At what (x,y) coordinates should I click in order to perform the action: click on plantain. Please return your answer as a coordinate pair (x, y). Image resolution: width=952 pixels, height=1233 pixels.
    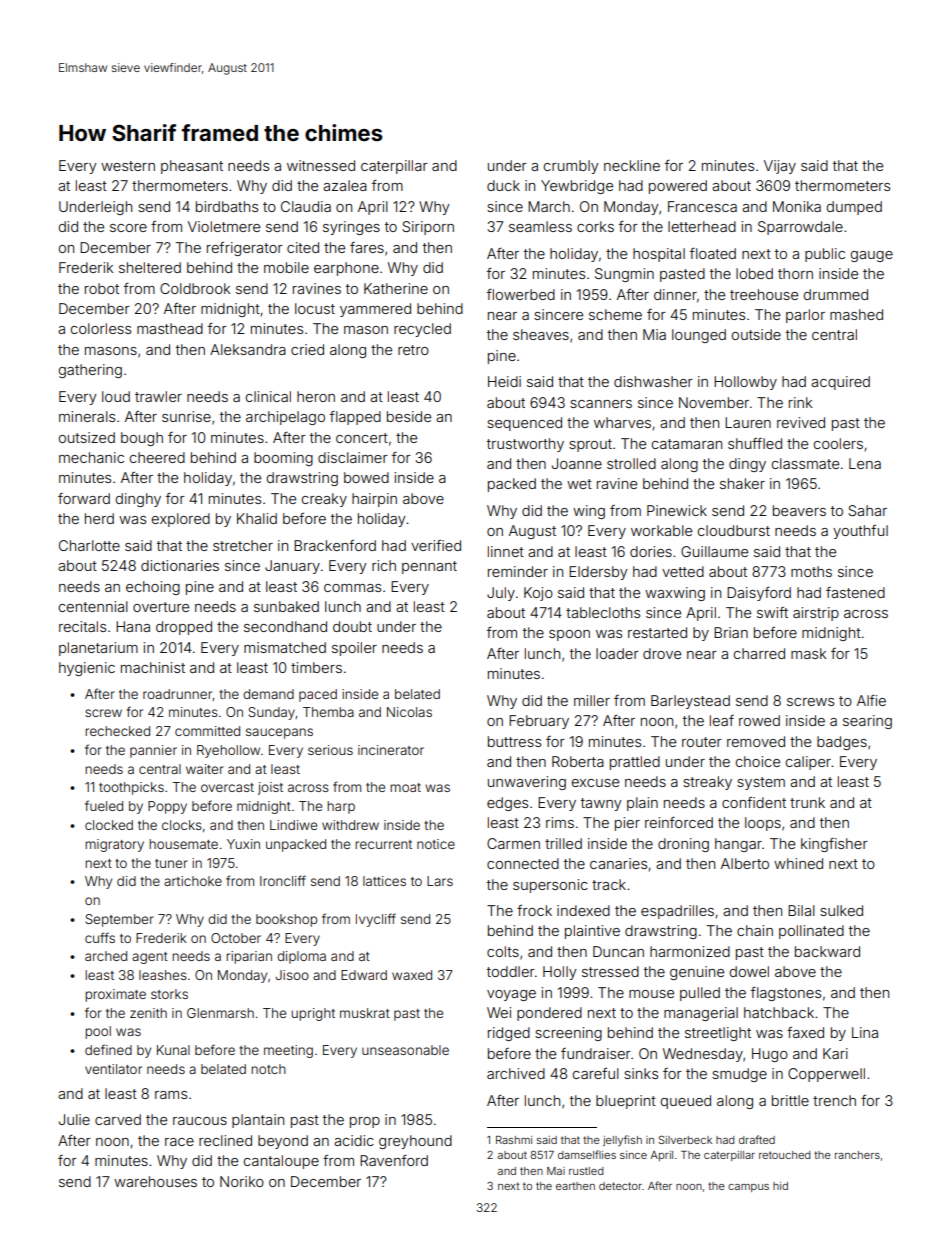
    Looking at the image, I should click on (258, 1121).
